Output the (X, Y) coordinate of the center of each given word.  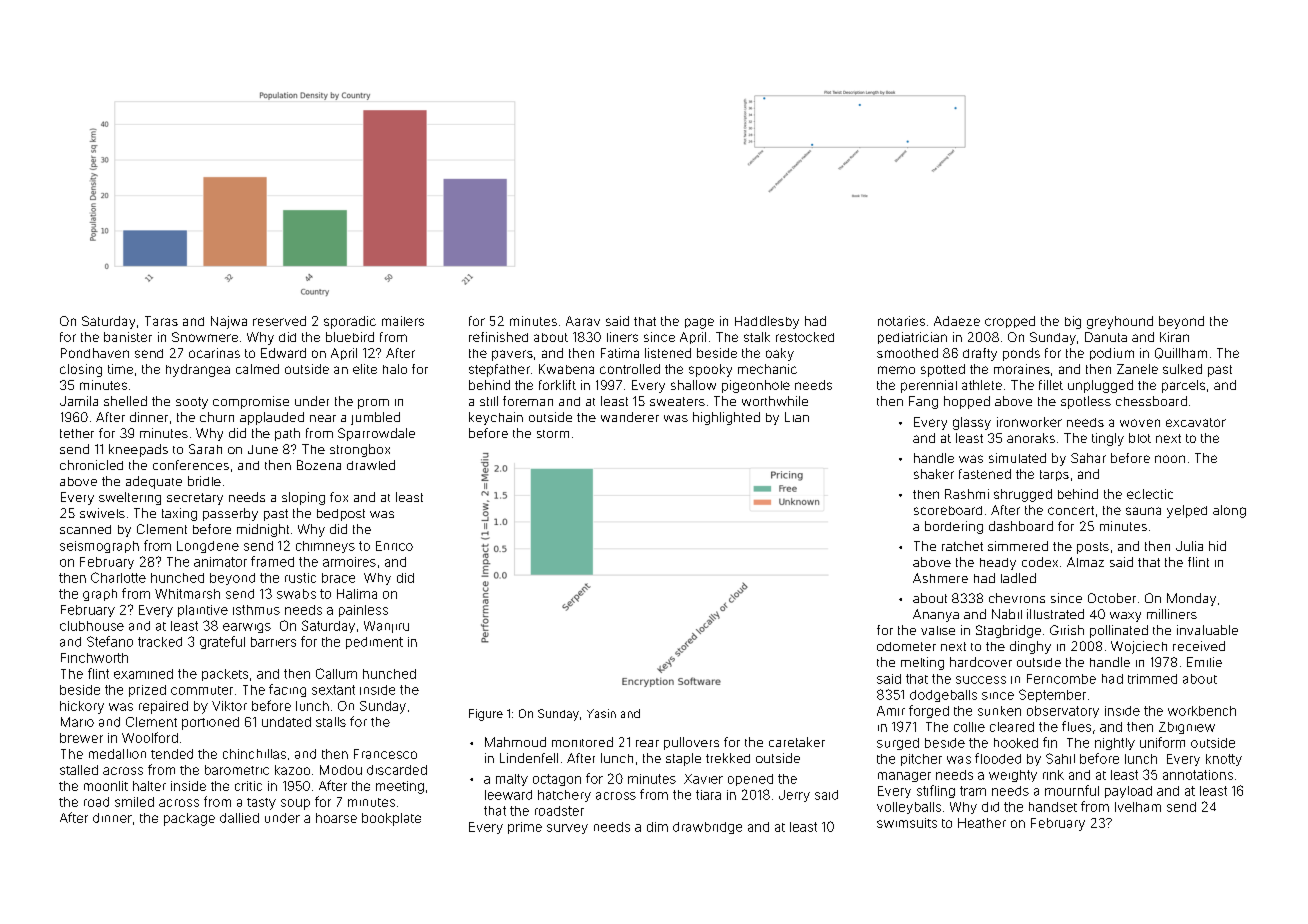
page (699, 323)
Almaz (1085, 562)
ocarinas (214, 353)
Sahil (1060, 758)
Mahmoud (515, 742)
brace (338, 578)
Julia (1189, 546)
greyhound (1120, 322)
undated (286, 722)
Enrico (394, 546)
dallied (239, 818)
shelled (125, 401)
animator (220, 562)
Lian (797, 417)
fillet (1051, 385)
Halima (357, 594)
